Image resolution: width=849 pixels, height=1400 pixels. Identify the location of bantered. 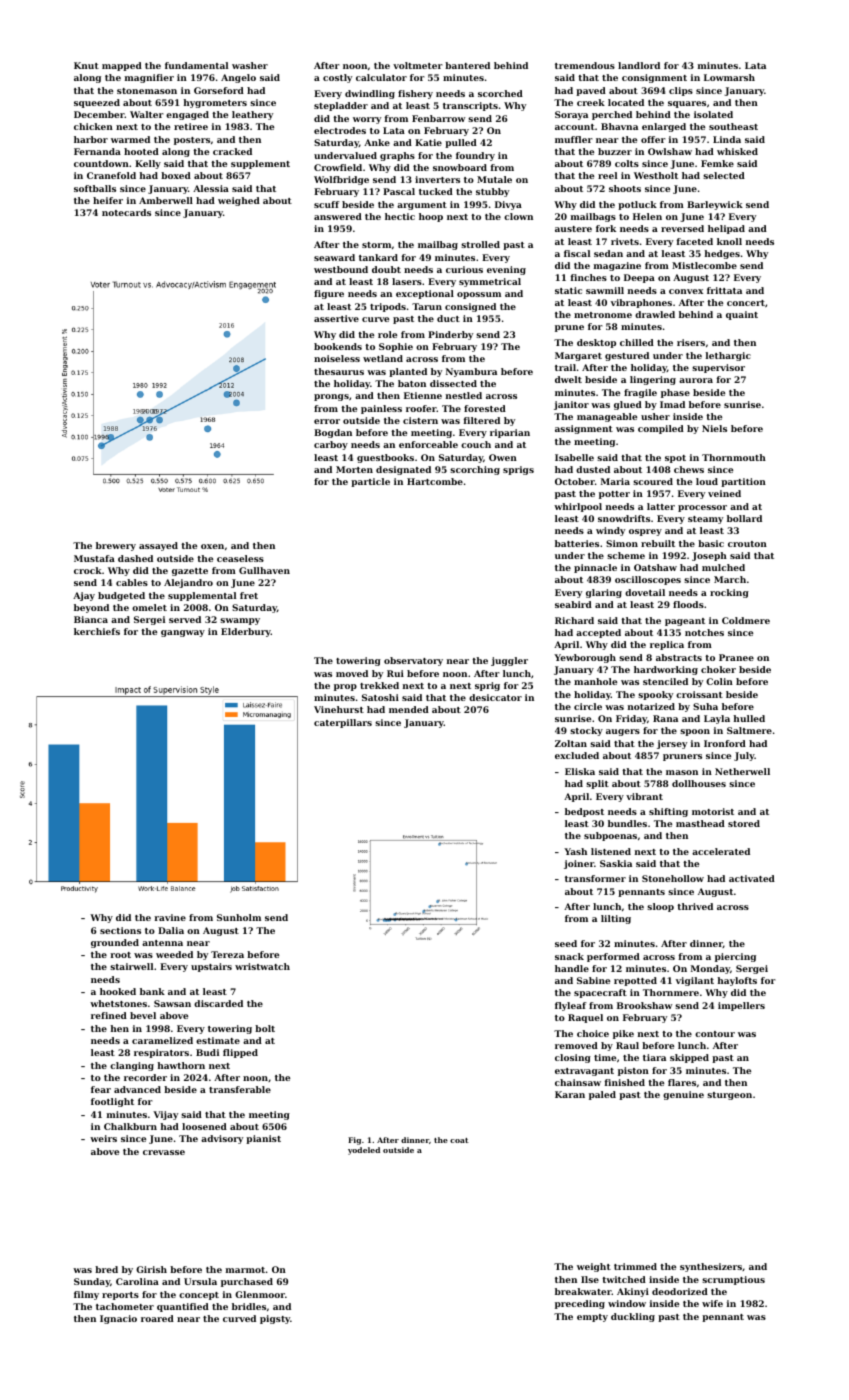
(467, 65).
